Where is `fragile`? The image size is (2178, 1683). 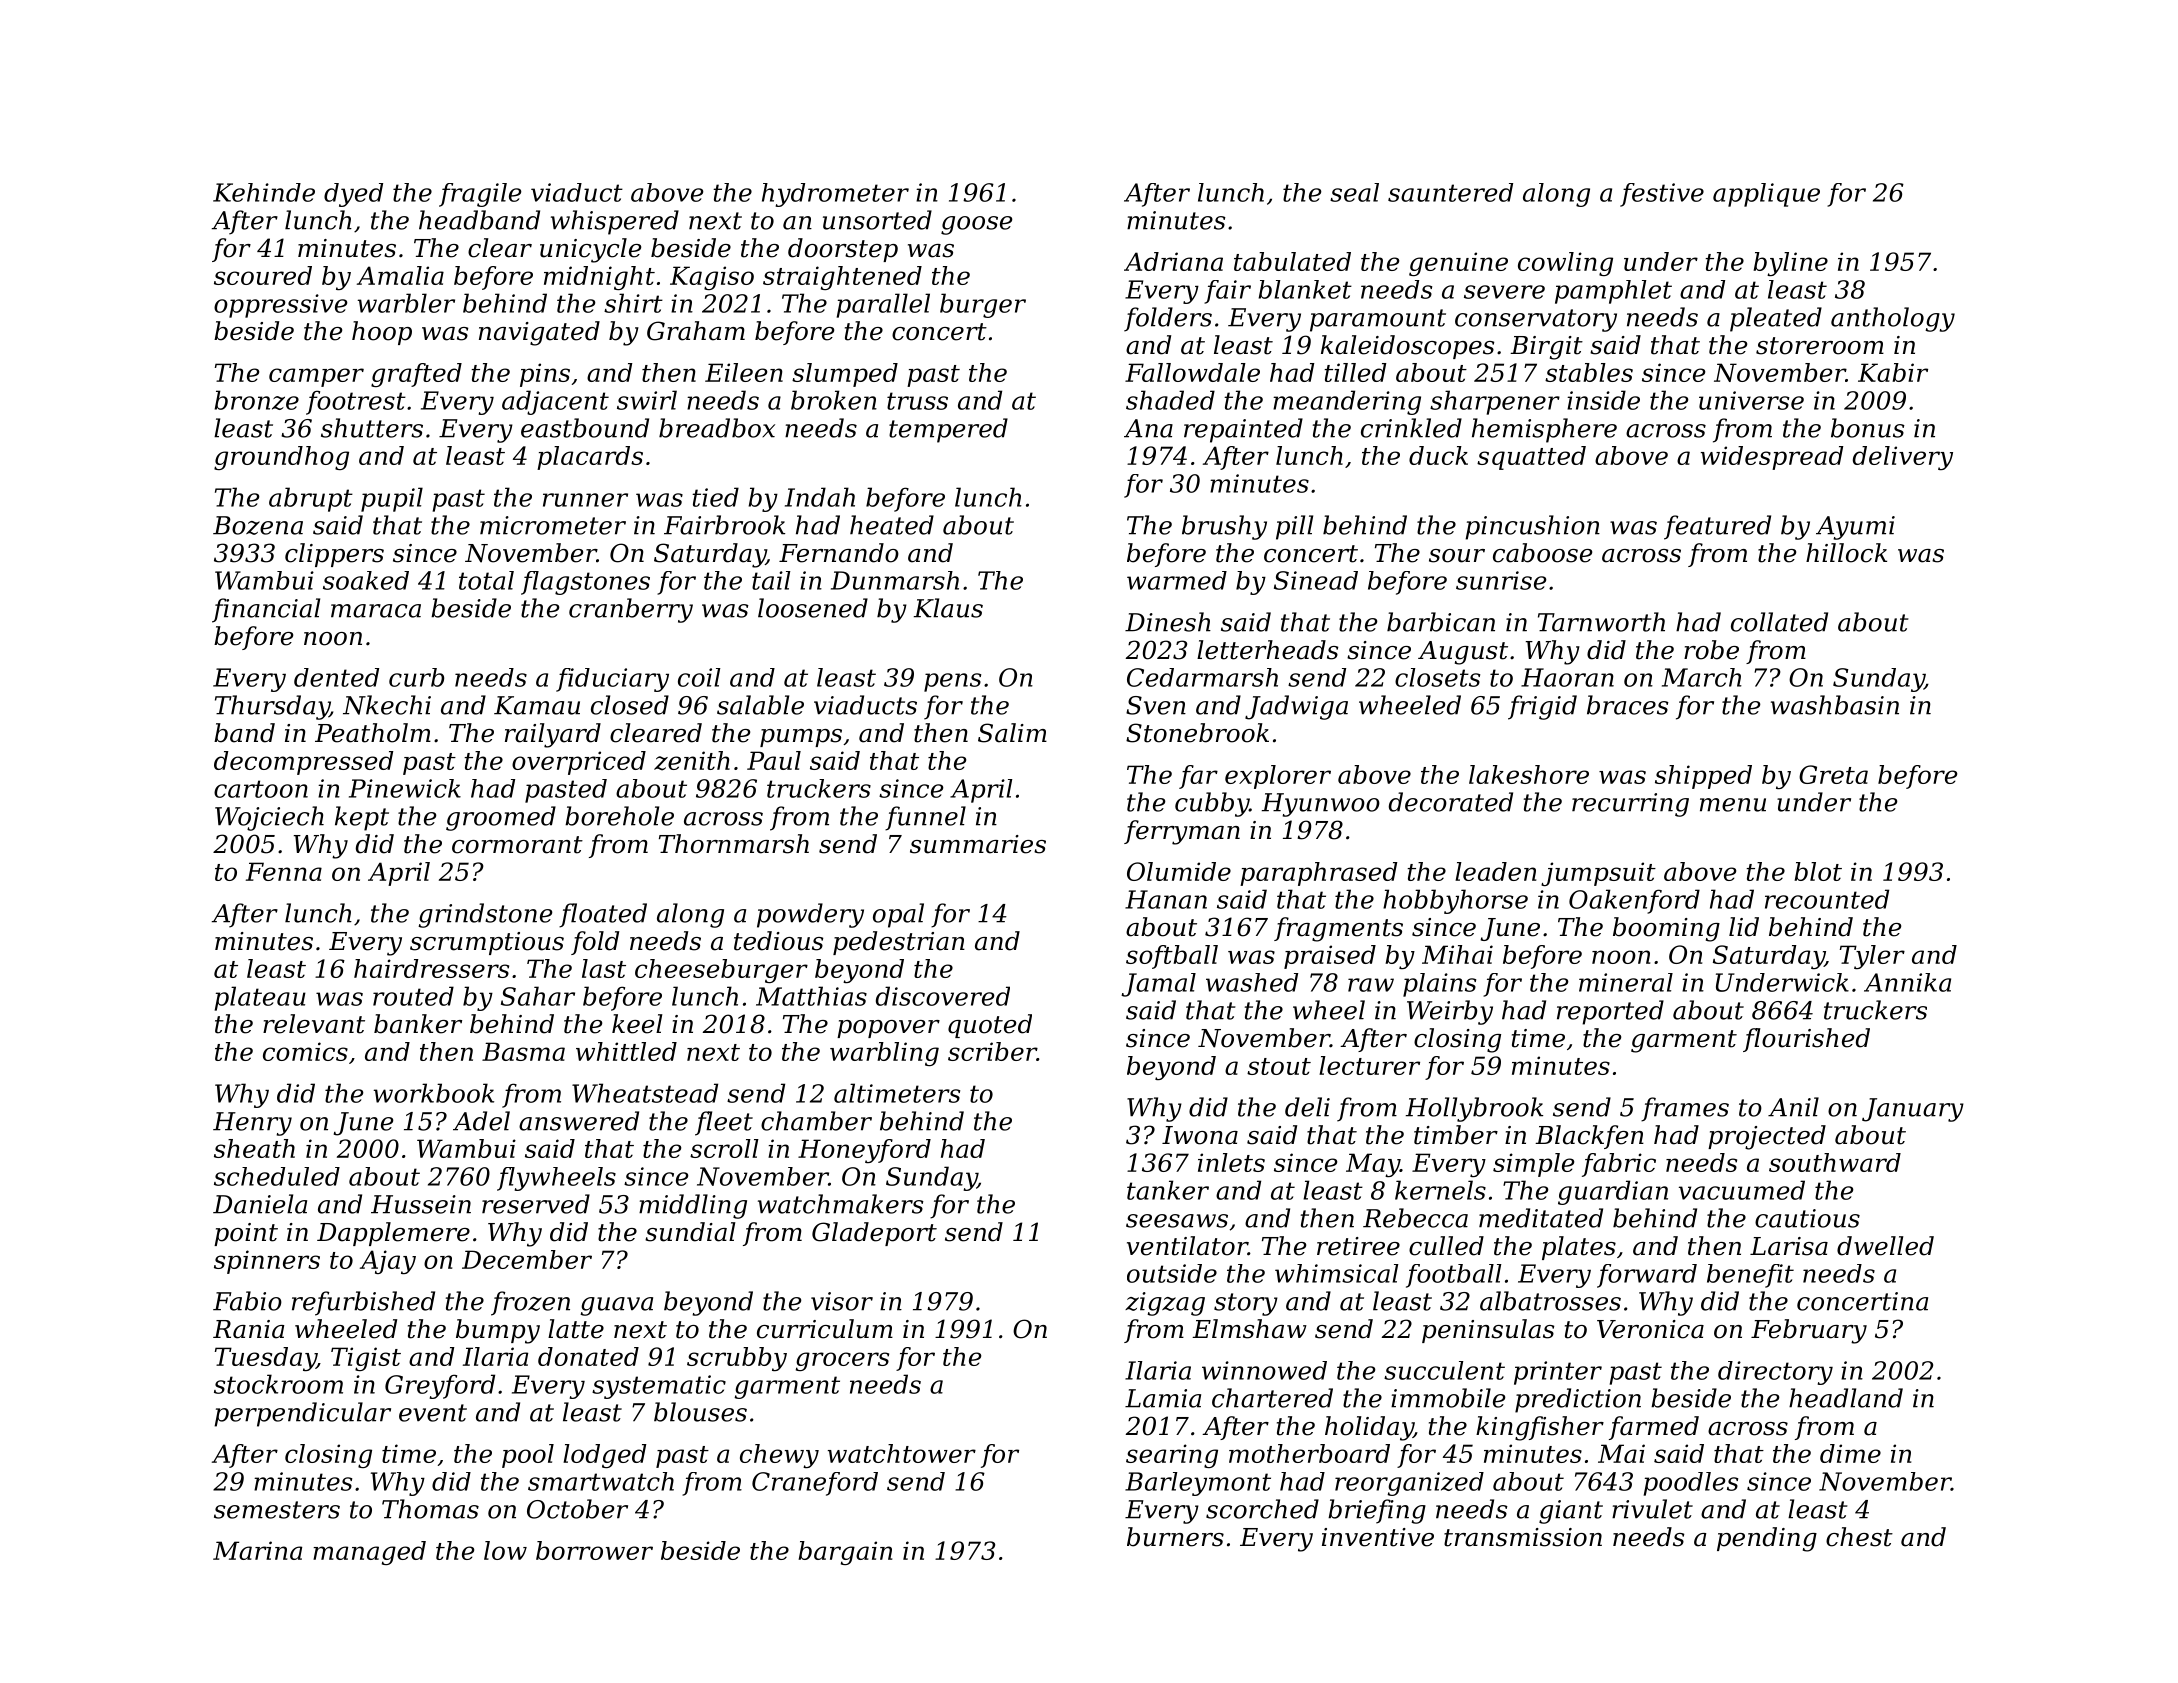 fragile is located at coordinates (480, 195).
